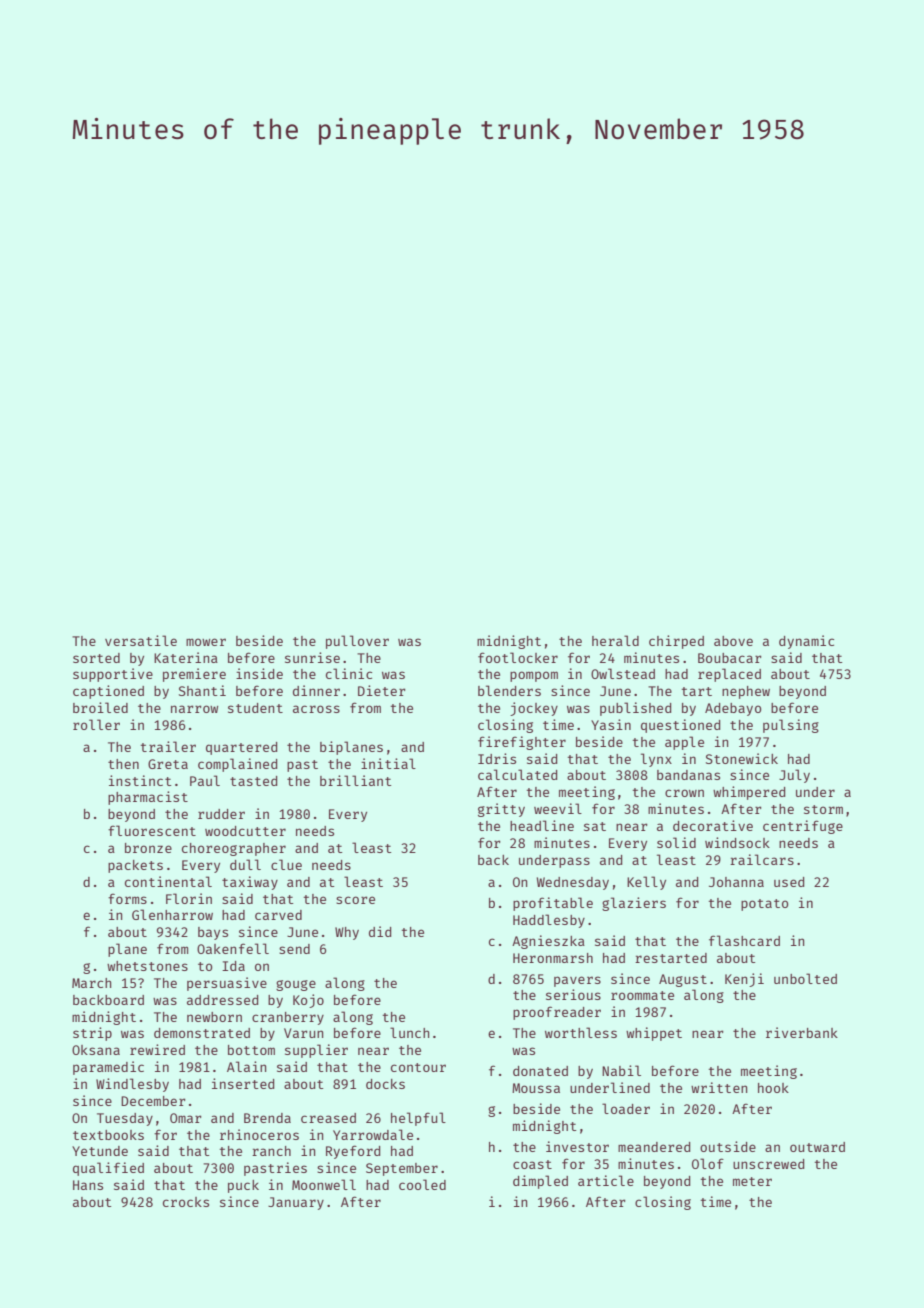 This image has height=1308, width=924. What do you see at coordinates (286, 864) in the image?
I see `clue` at bounding box center [286, 864].
